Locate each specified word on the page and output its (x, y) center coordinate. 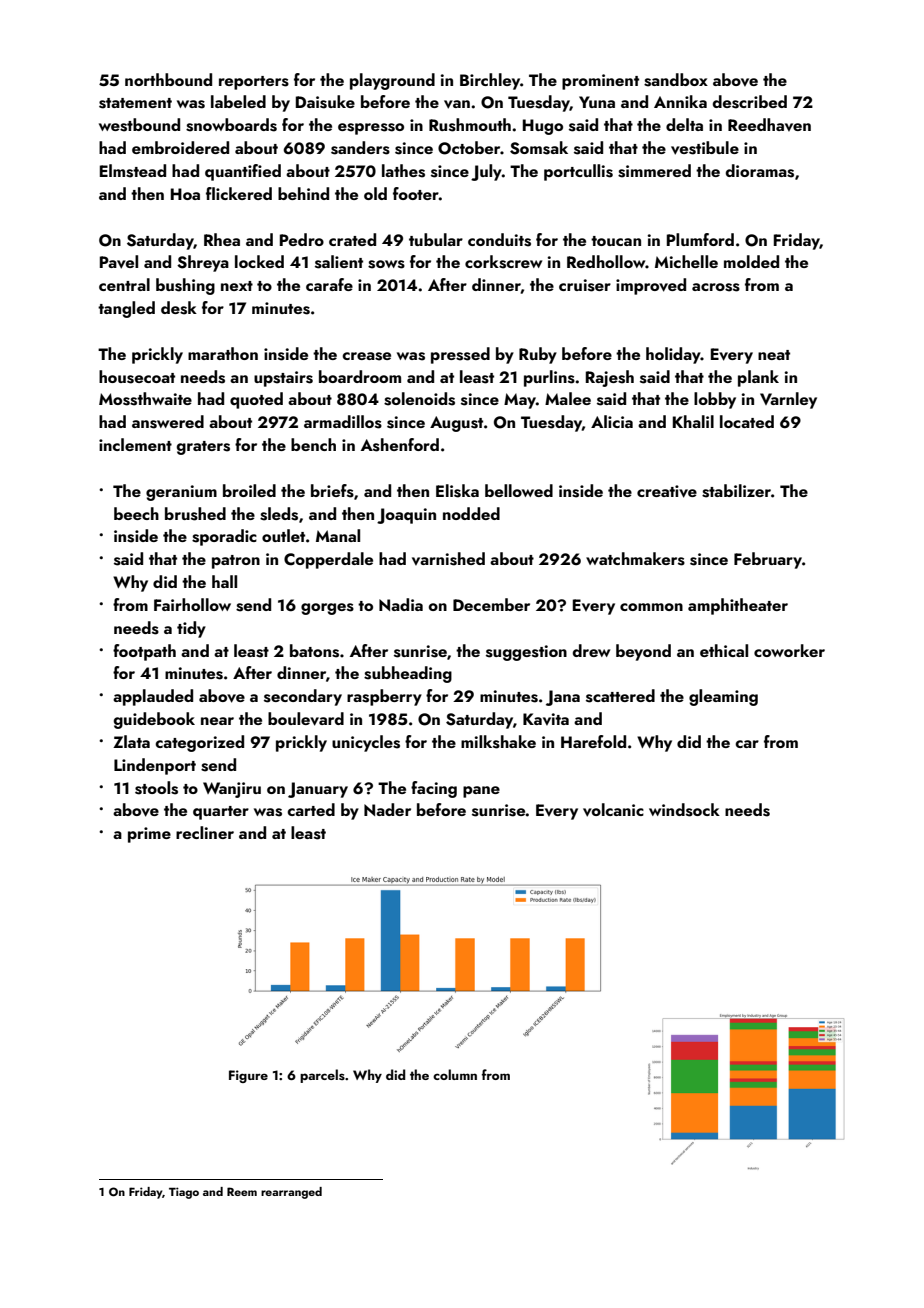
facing (434, 789)
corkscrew (503, 262)
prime (149, 835)
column (455, 1074)
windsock (684, 810)
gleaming (723, 697)
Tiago (184, 1193)
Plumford (700, 239)
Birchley (490, 81)
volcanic (613, 810)
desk (179, 308)
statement (135, 103)
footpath (144, 652)
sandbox (676, 80)
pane (481, 792)
